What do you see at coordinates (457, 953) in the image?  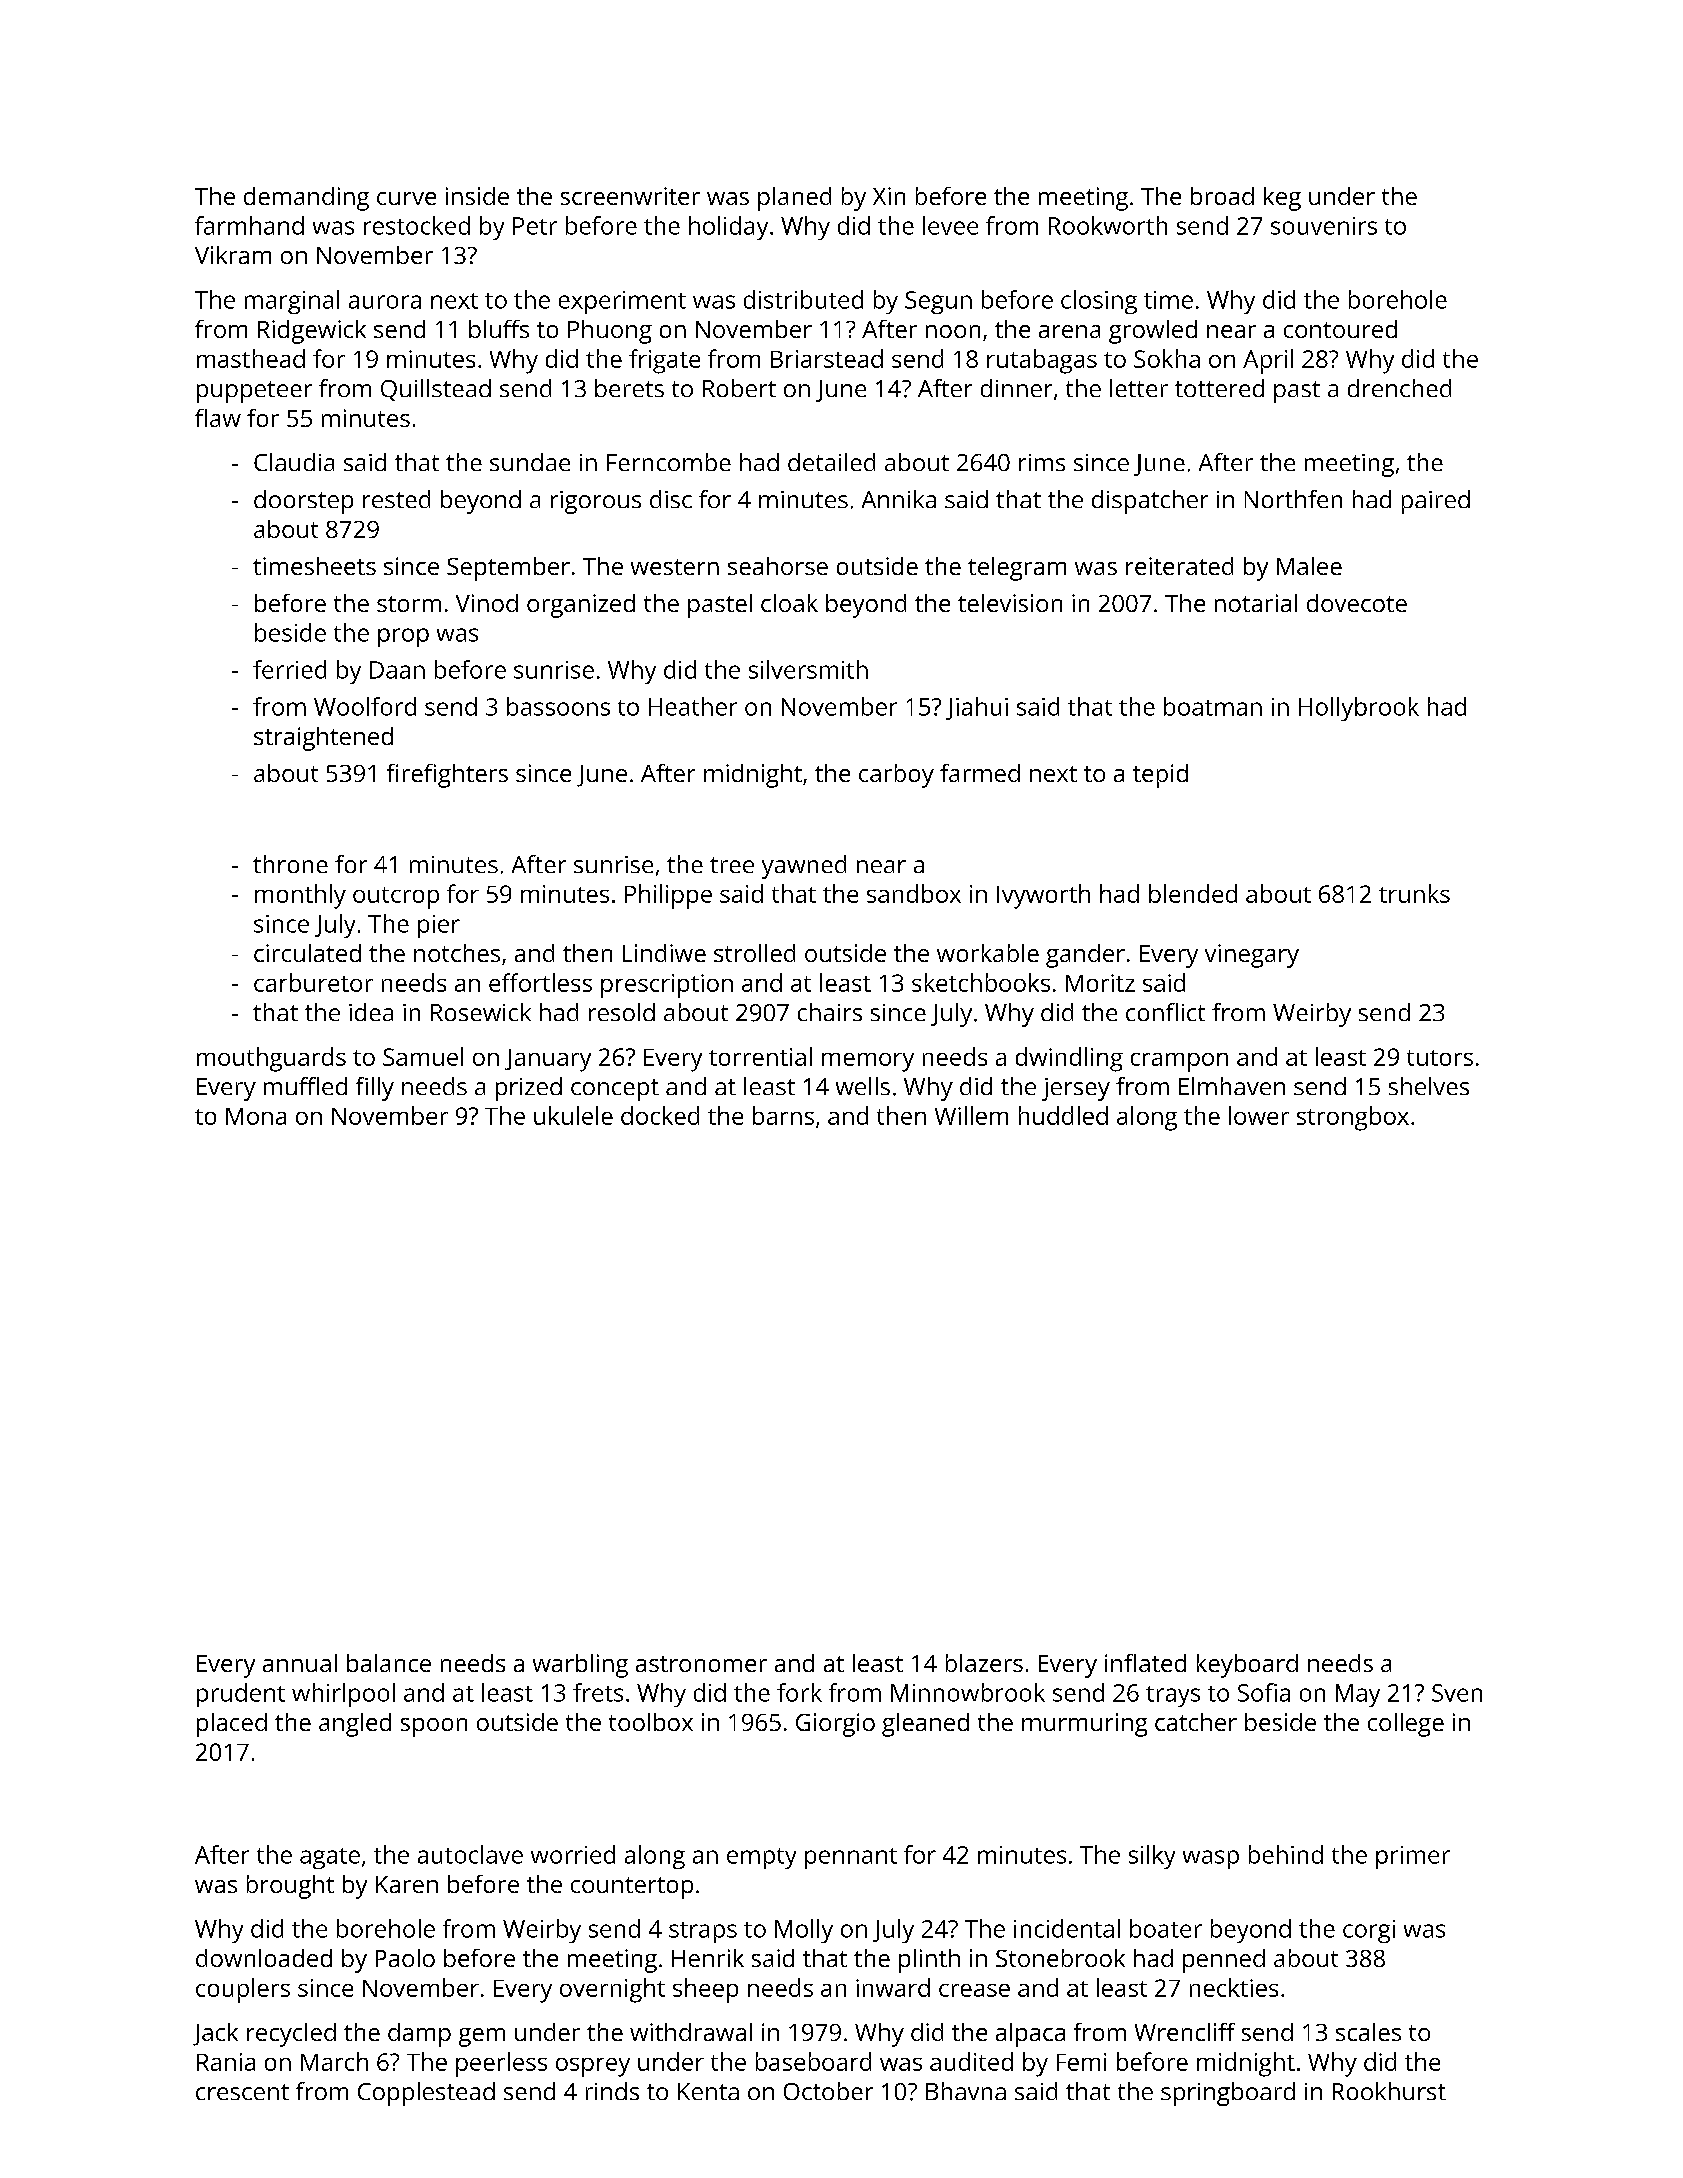 I see `notches` at bounding box center [457, 953].
